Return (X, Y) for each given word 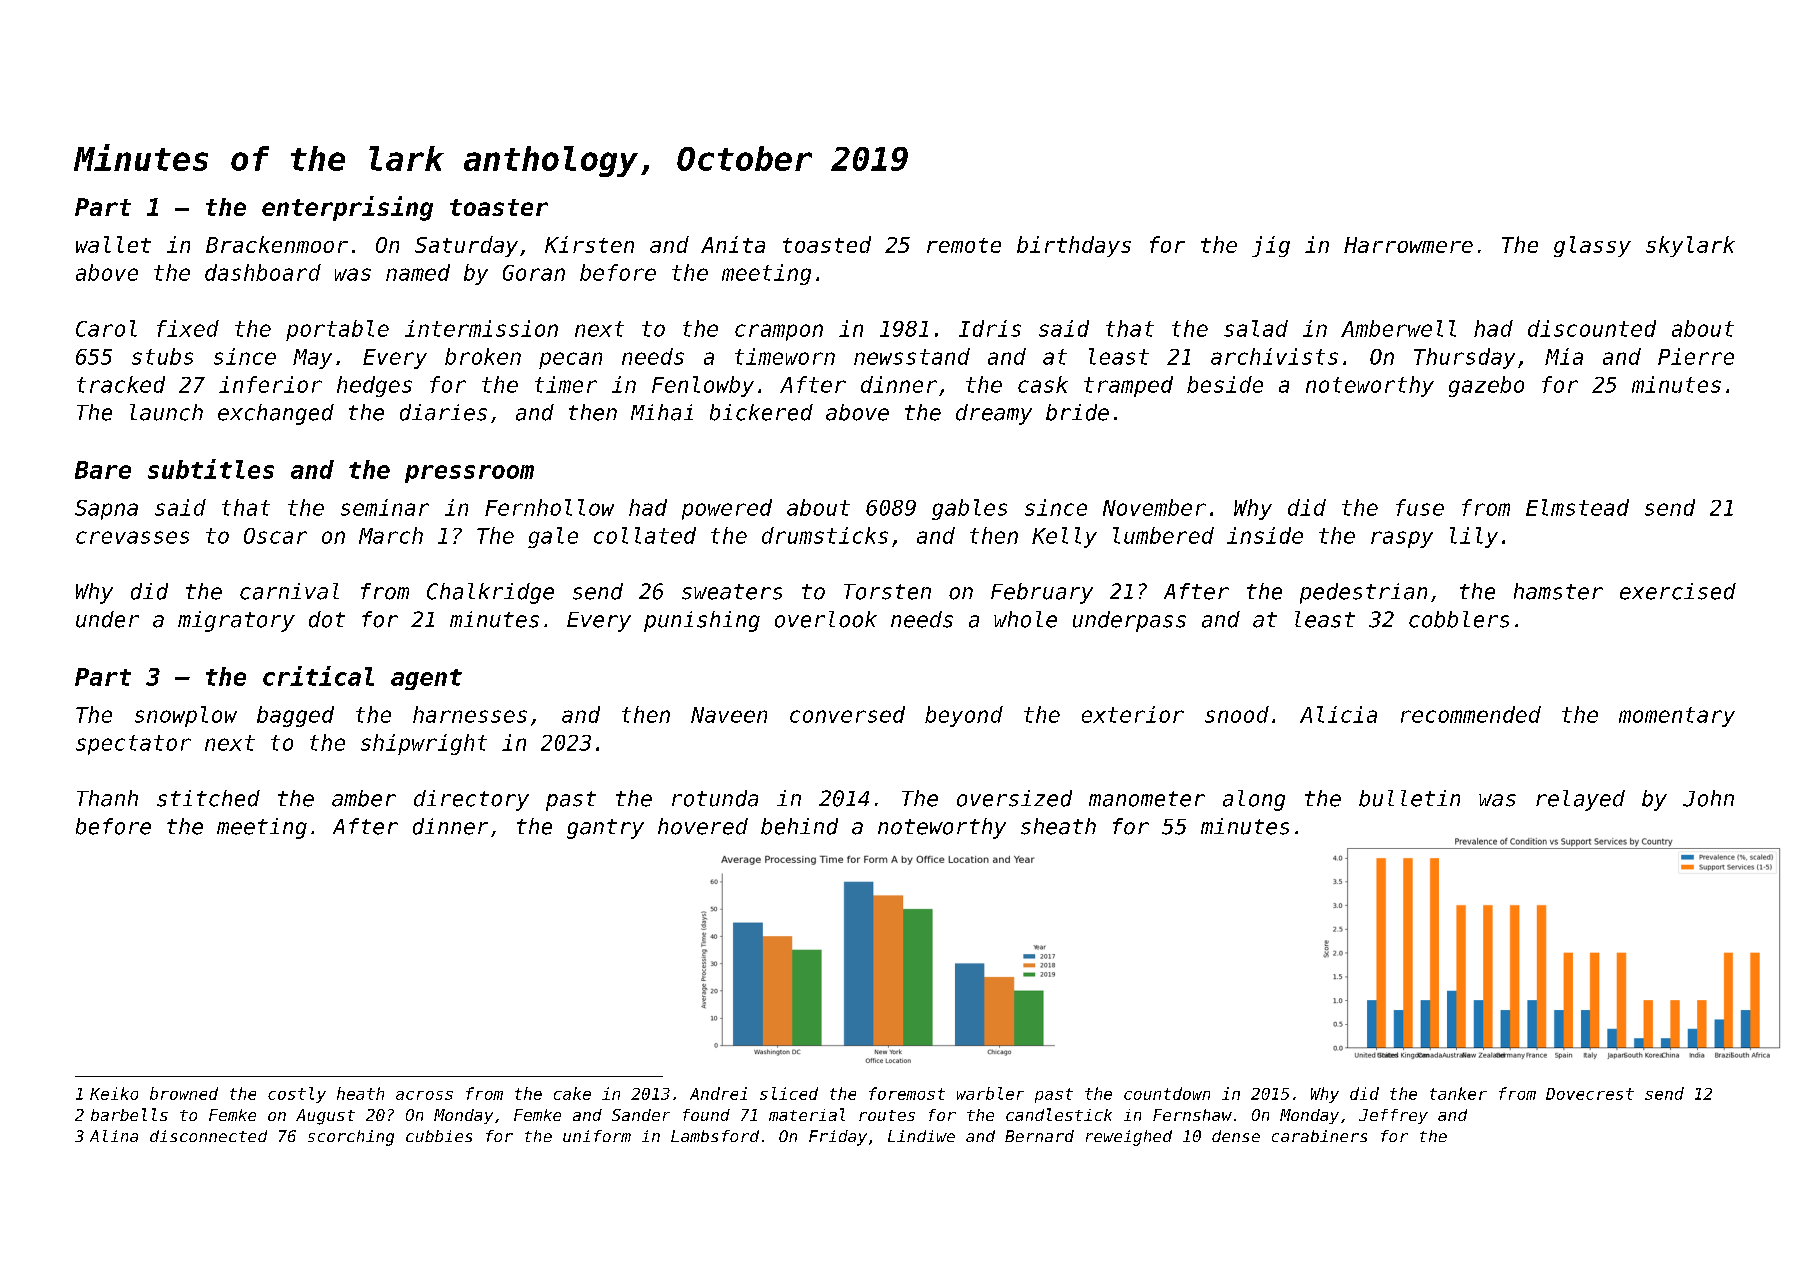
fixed (188, 328)
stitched (208, 798)
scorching (351, 1138)
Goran (534, 273)
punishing (702, 621)
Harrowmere (1408, 245)
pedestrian (1363, 593)
